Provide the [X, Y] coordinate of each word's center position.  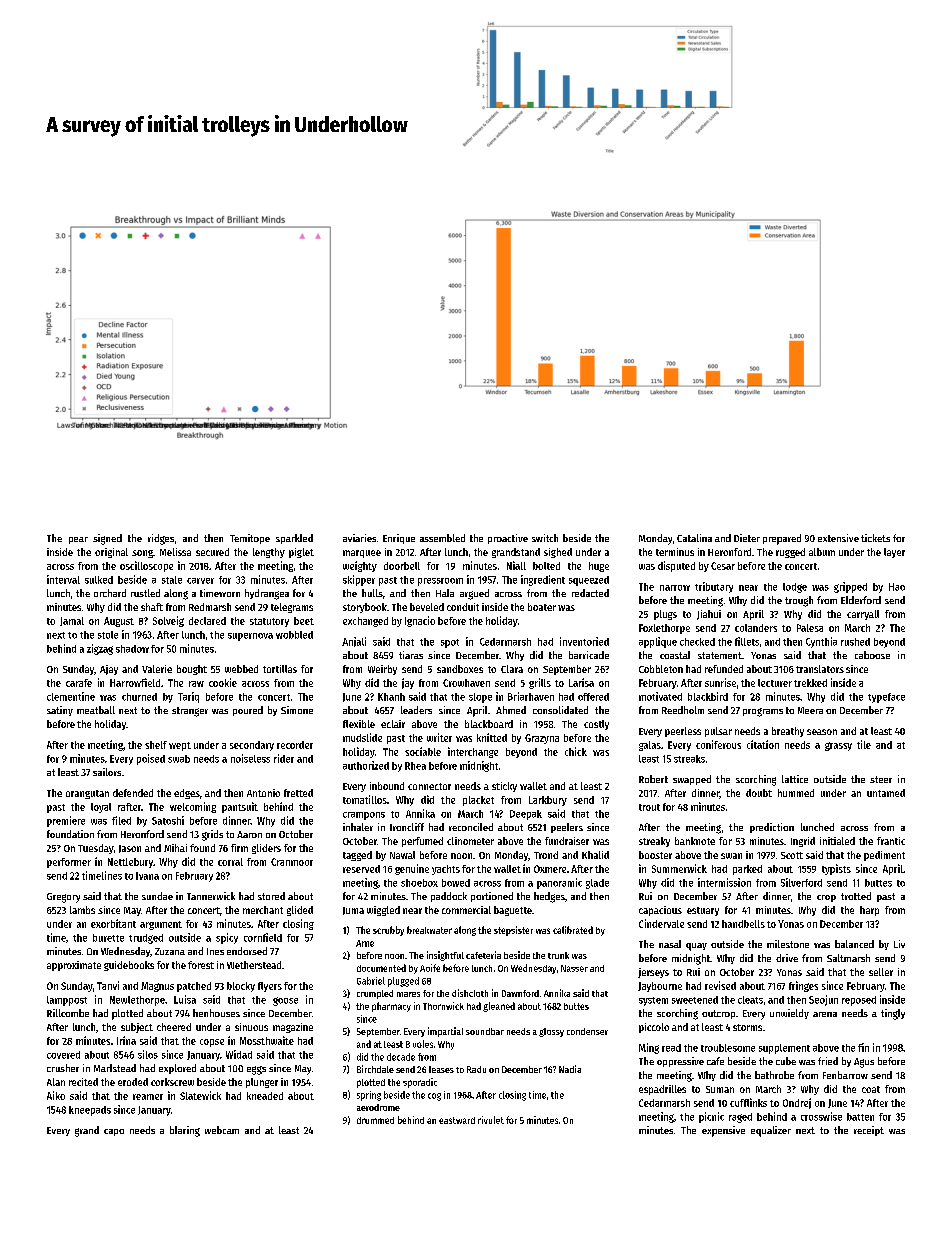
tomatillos [365, 799]
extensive [838, 538]
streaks [689, 759]
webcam [222, 1130]
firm [239, 848]
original [111, 553]
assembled [442, 538]
